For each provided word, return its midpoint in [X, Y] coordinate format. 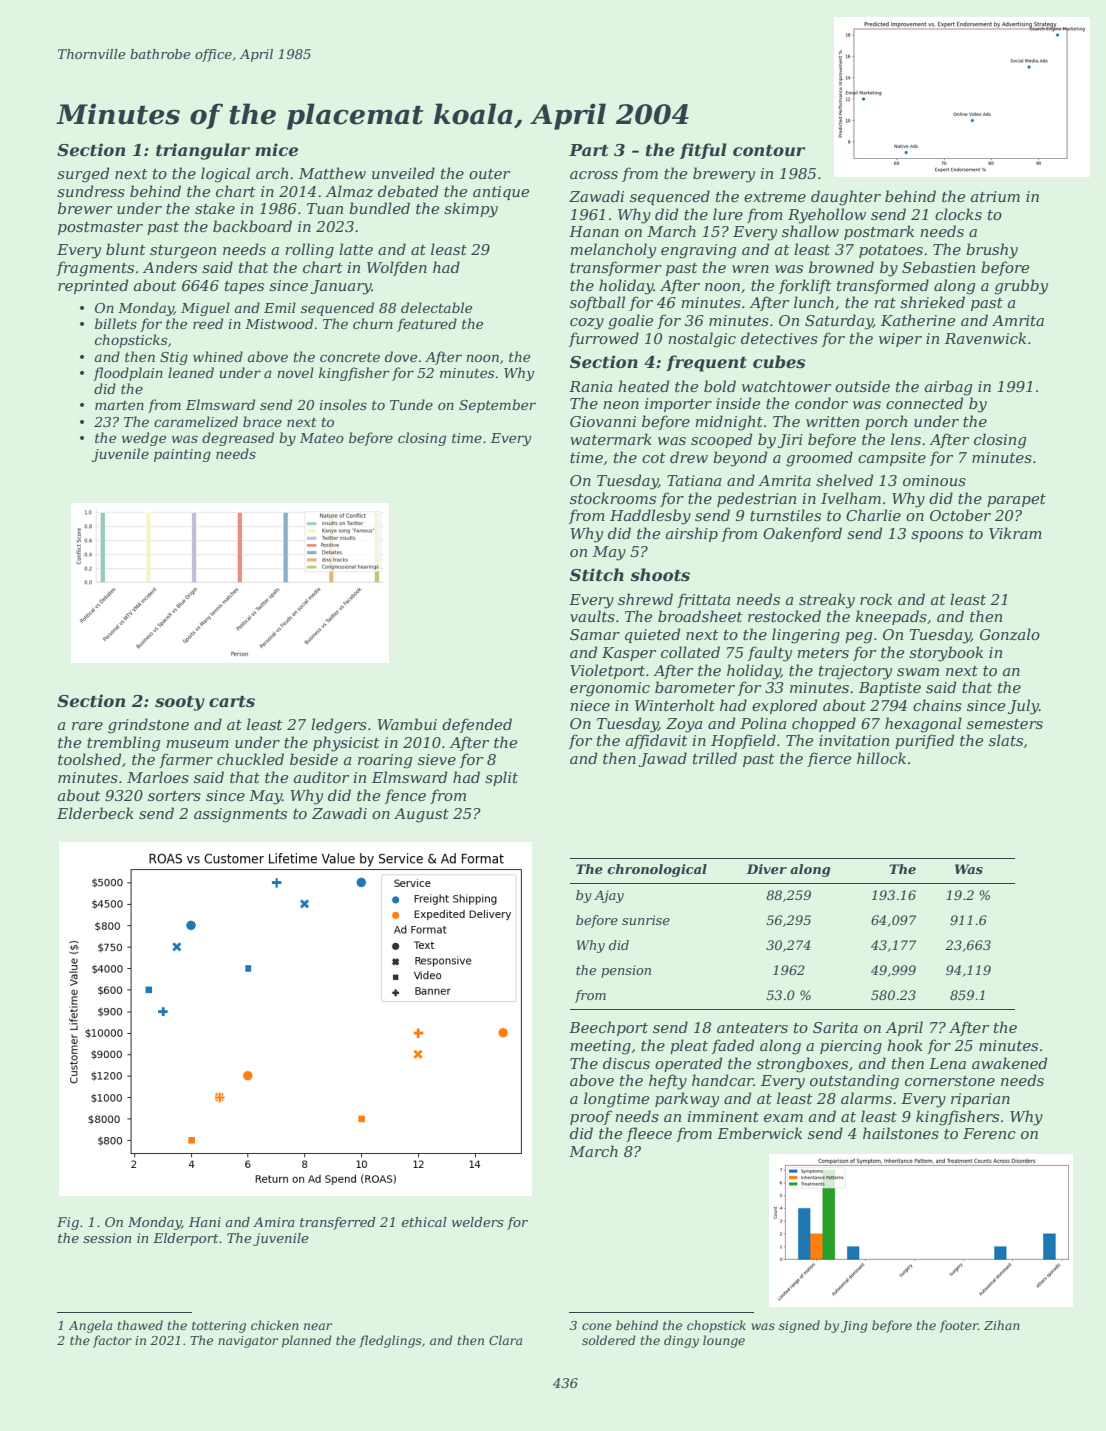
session [107, 1238]
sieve [437, 759]
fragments [95, 269]
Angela [90, 1326]
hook [905, 1045]
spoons [937, 536]
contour [769, 150]
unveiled [403, 173]
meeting [600, 1047]
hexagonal [923, 725]
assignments [240, 815]
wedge [144, 439]
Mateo [322, 438]
